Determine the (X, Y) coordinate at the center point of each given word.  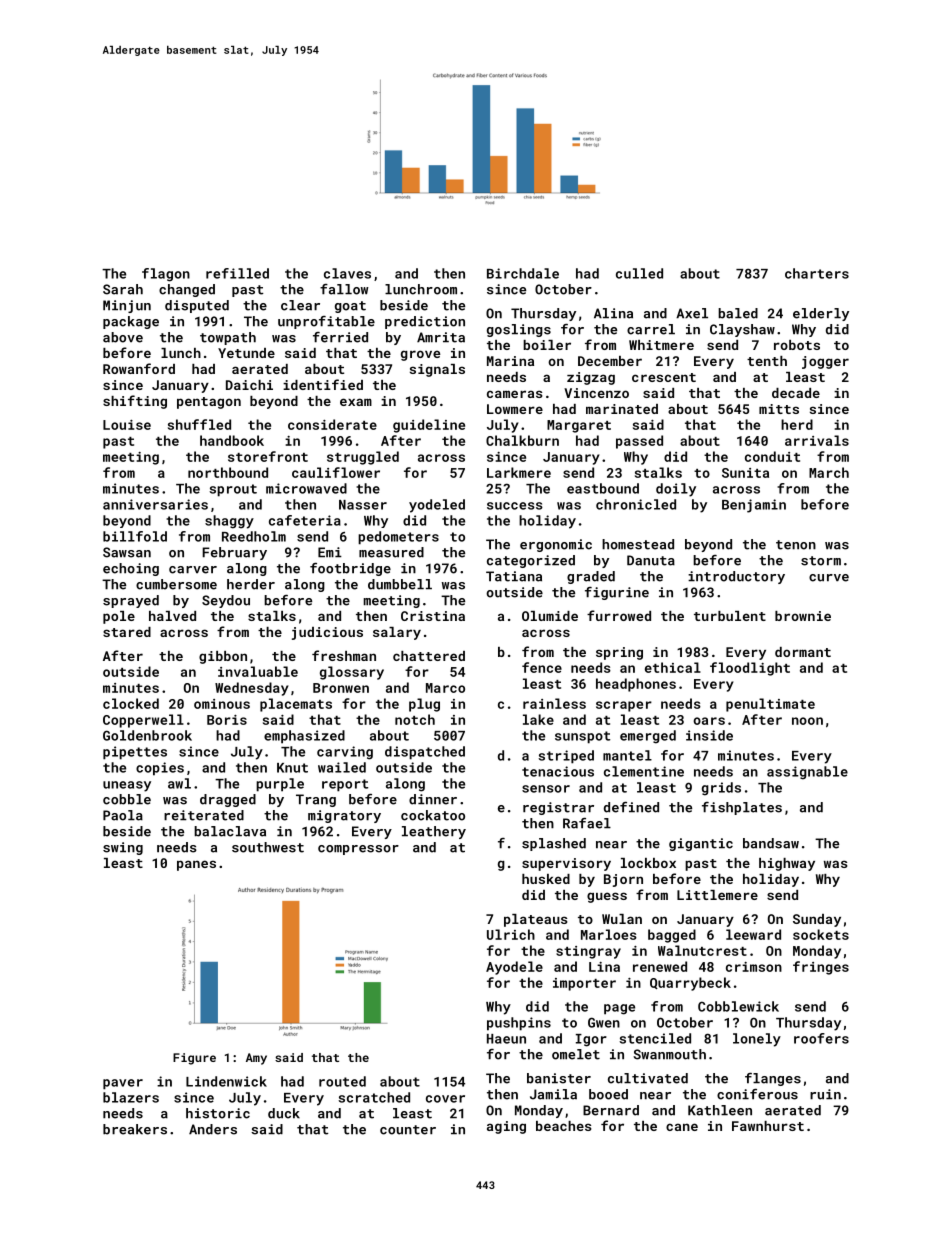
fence (542, 667)
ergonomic (556, 545)
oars (709, 721)
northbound (228, 472)
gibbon (223, 657)
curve (829, 578)
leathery (434, 832)
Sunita (745, 473)
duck (284, 1113)
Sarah (123, 289)
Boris (227, 720)
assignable (807, 773)
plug (424, 705)
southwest (268, 847)
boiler (547, 345)
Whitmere (661, 345)
